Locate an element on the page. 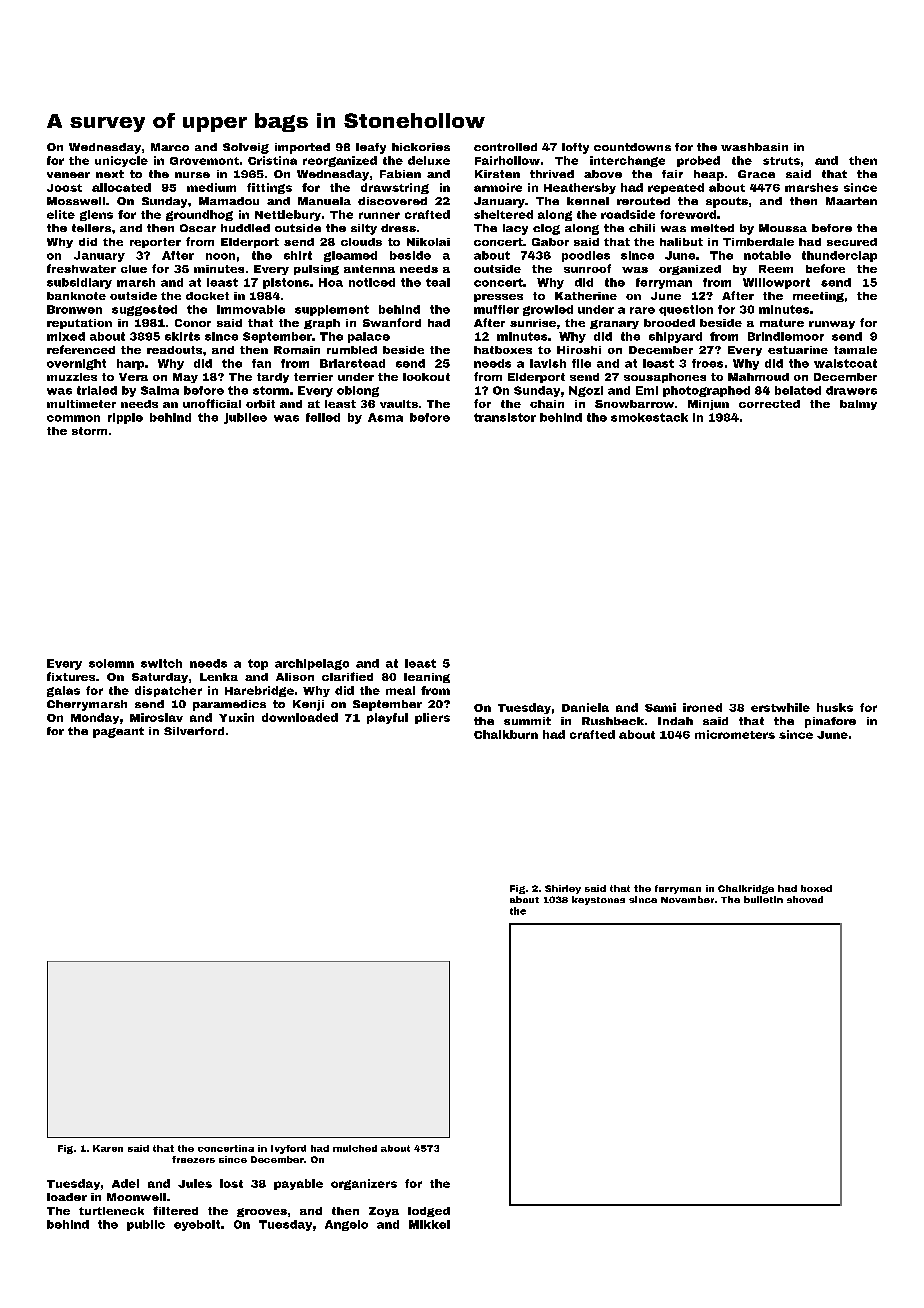  common is located at coordinates (73, 418).
